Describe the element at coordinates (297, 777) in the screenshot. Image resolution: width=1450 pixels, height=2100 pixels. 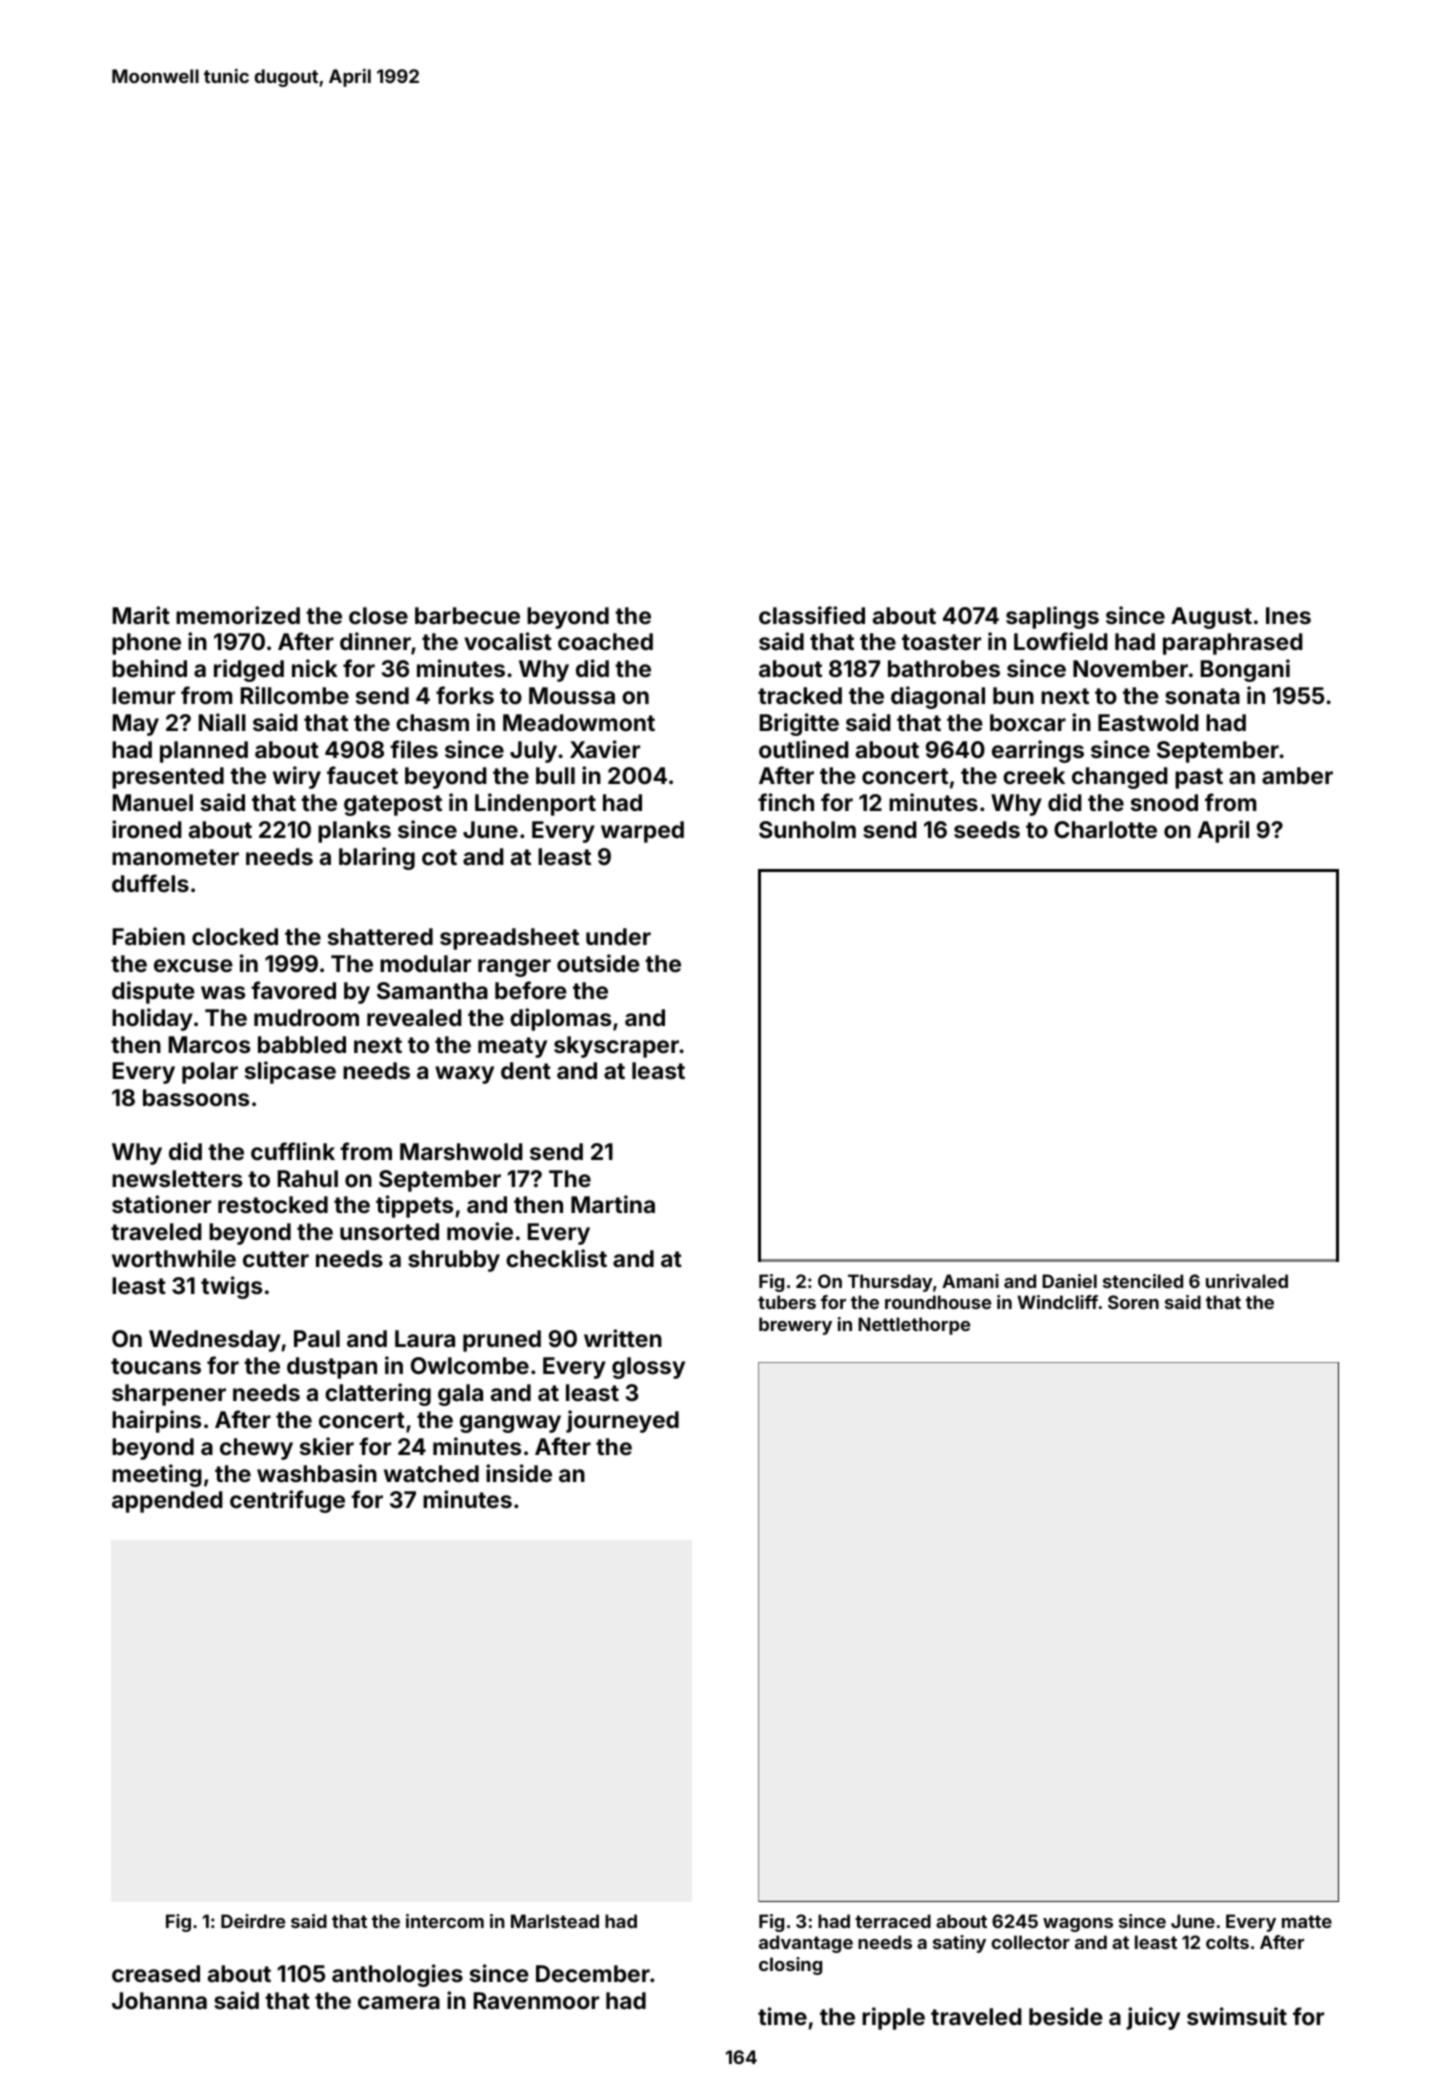
I see `wiry` at that location.
